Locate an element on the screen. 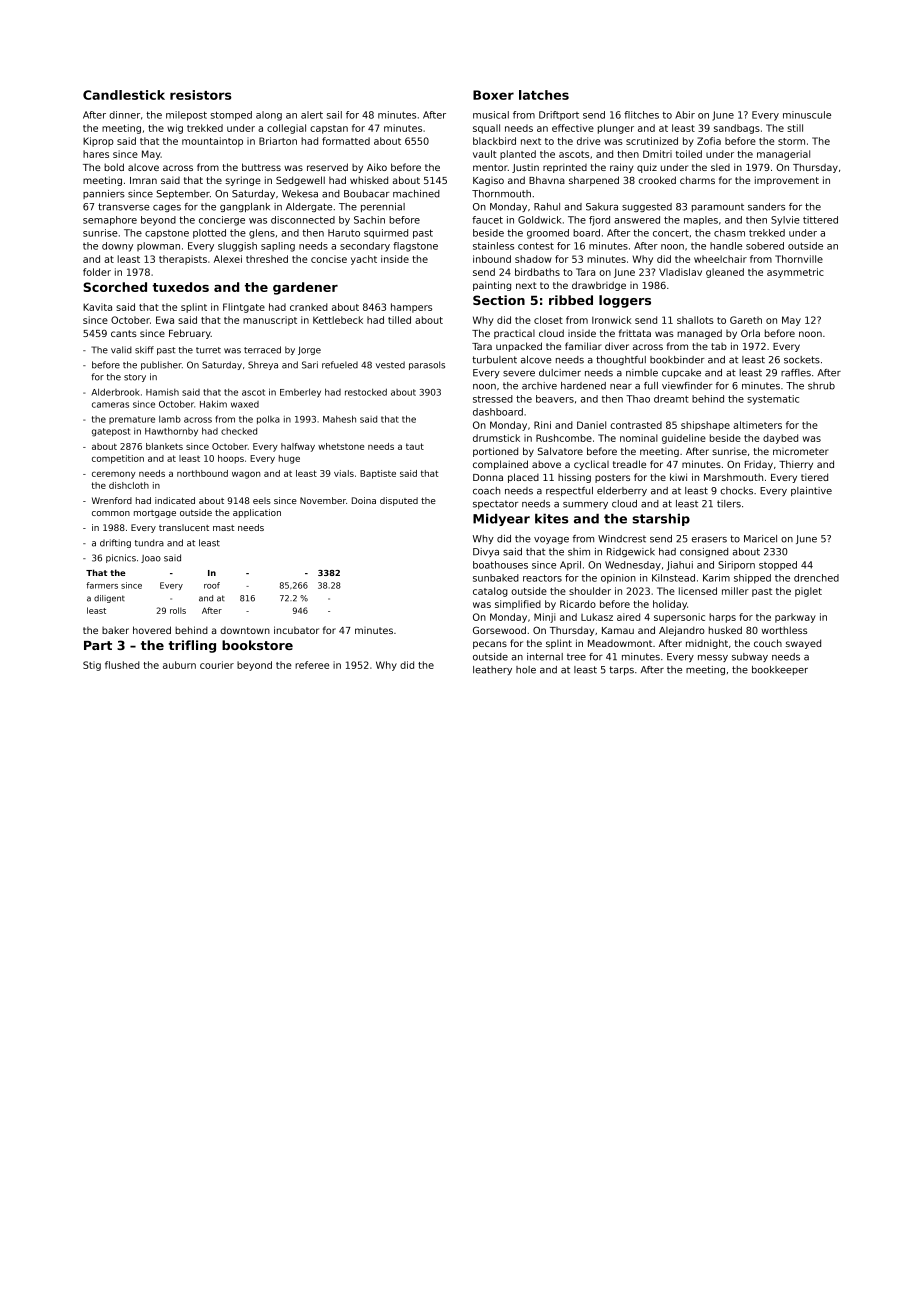  minuscule is located at coordinates (807, 115).
